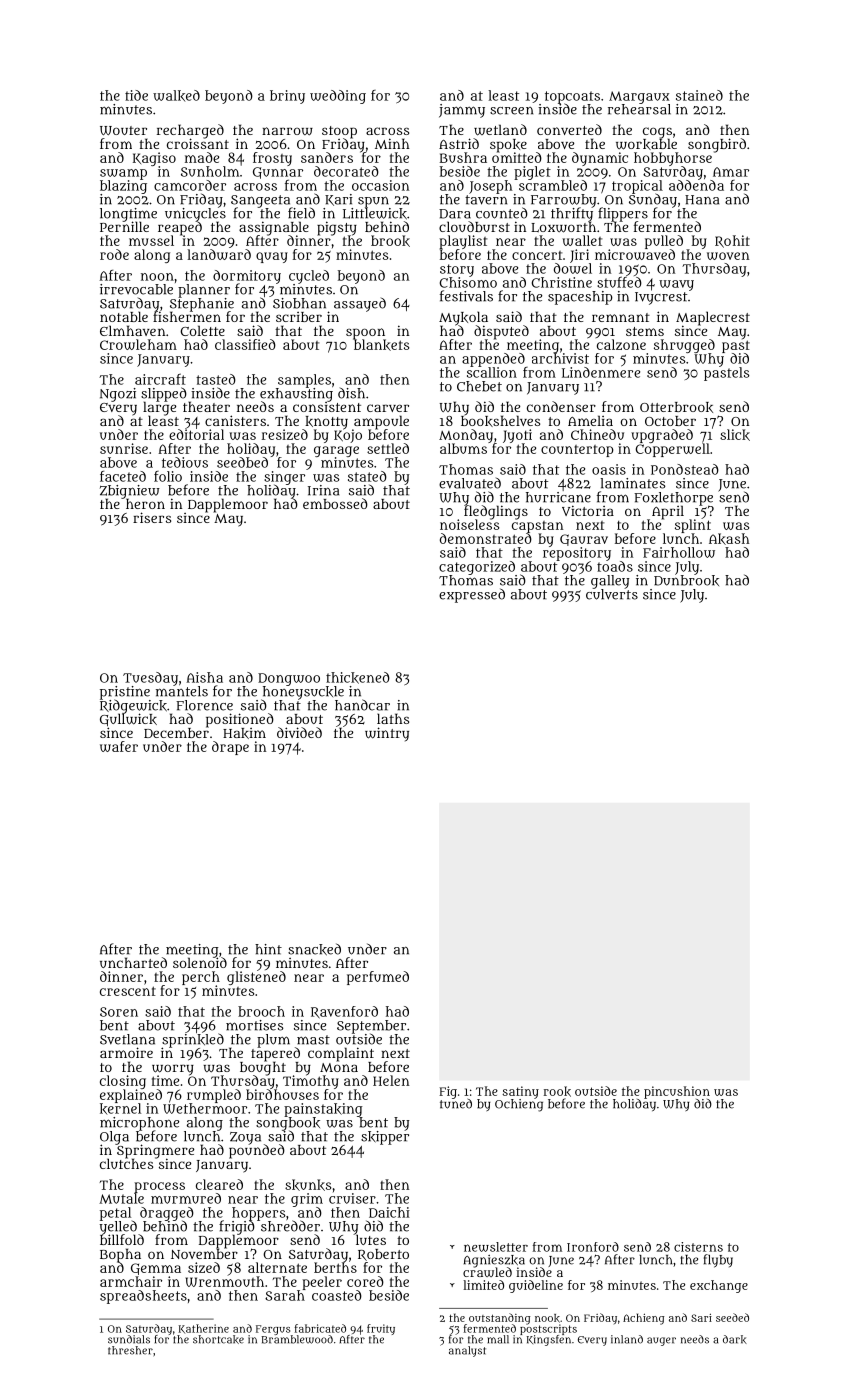 The height and width of the screenshot is (1400, 849). What do you see at coordinates (677, 1092) in the screenshot?
I see `pincushion` at bounding box center [677, 1092].
